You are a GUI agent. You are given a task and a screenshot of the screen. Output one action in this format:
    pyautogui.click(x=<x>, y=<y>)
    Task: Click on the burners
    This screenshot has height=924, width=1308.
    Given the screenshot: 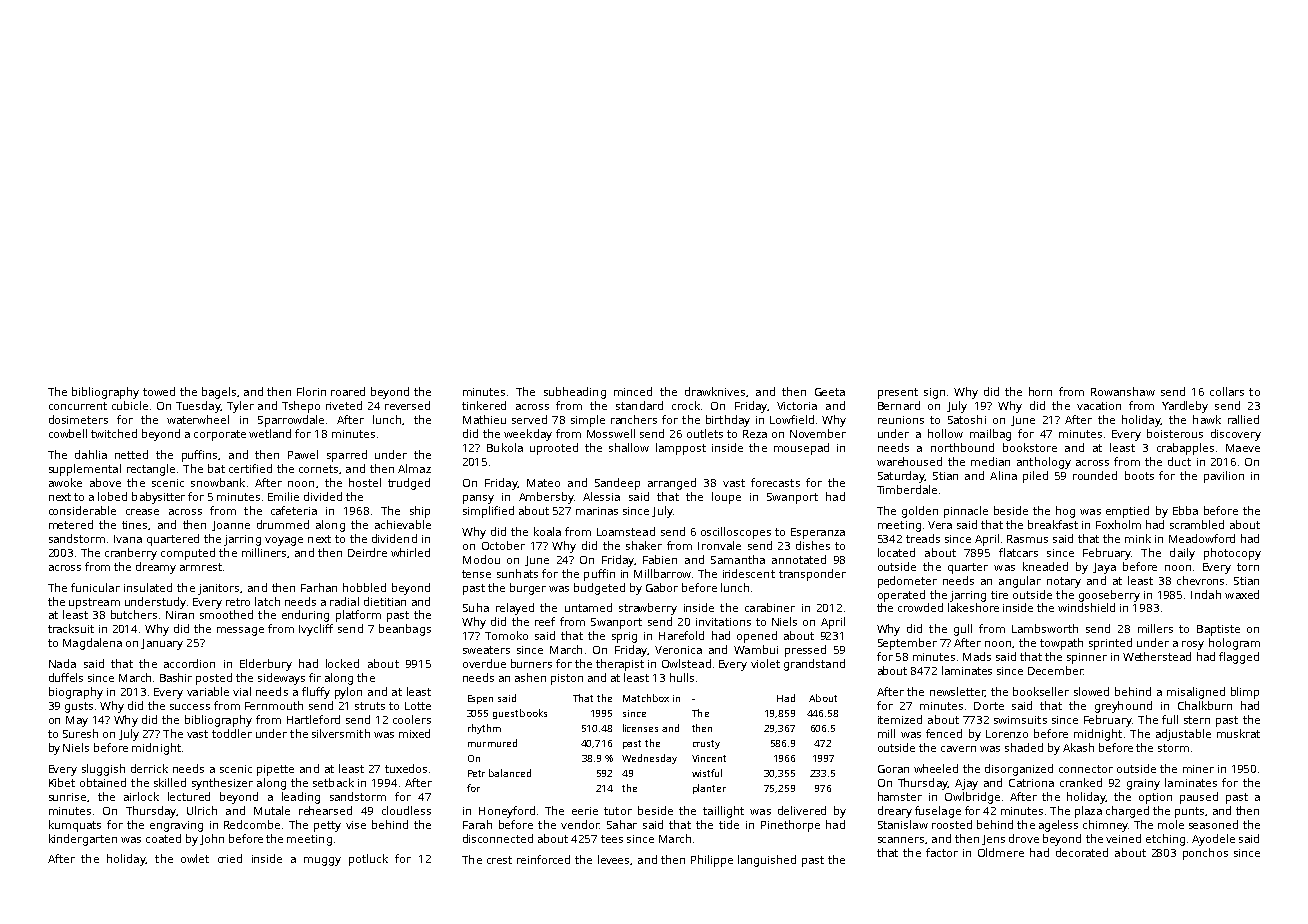 What is the action you would take?
    pyautogui.click(x=531, y=663)
